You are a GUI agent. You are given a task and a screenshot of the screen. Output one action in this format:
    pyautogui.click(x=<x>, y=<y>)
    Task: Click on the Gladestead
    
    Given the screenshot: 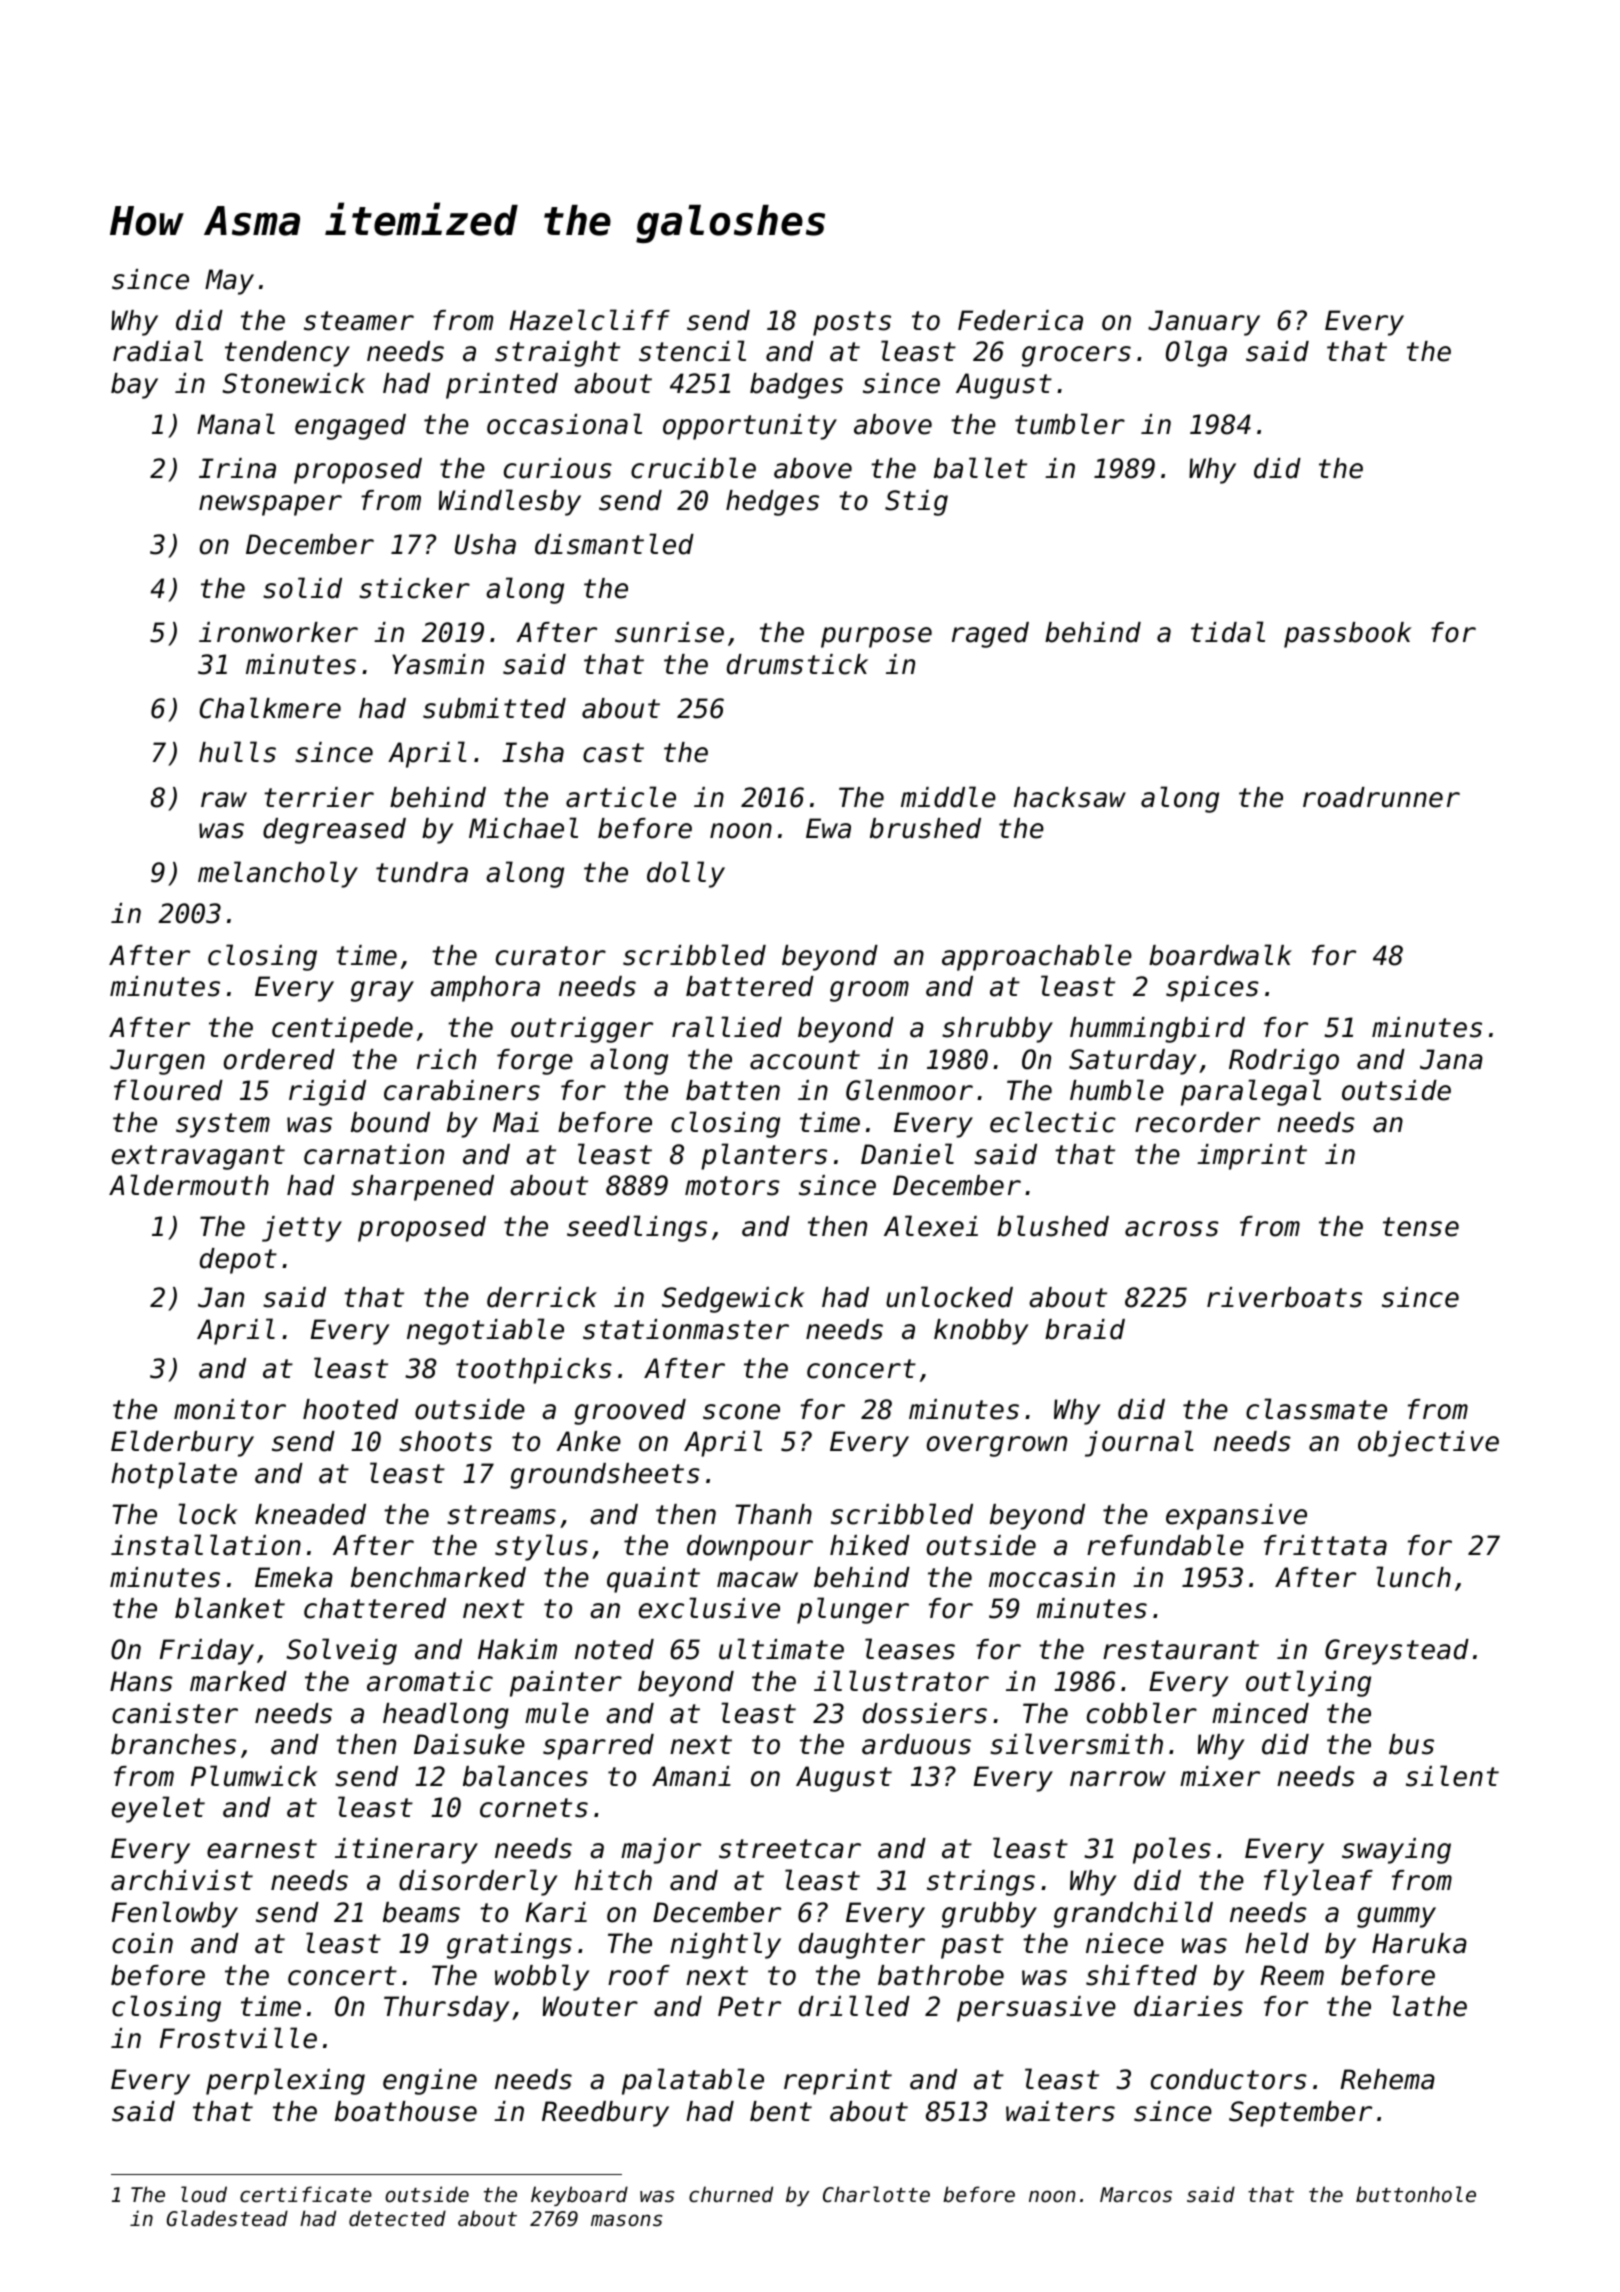 What is the action you would take?
    pyautogui.click(x=227, y=2218)
